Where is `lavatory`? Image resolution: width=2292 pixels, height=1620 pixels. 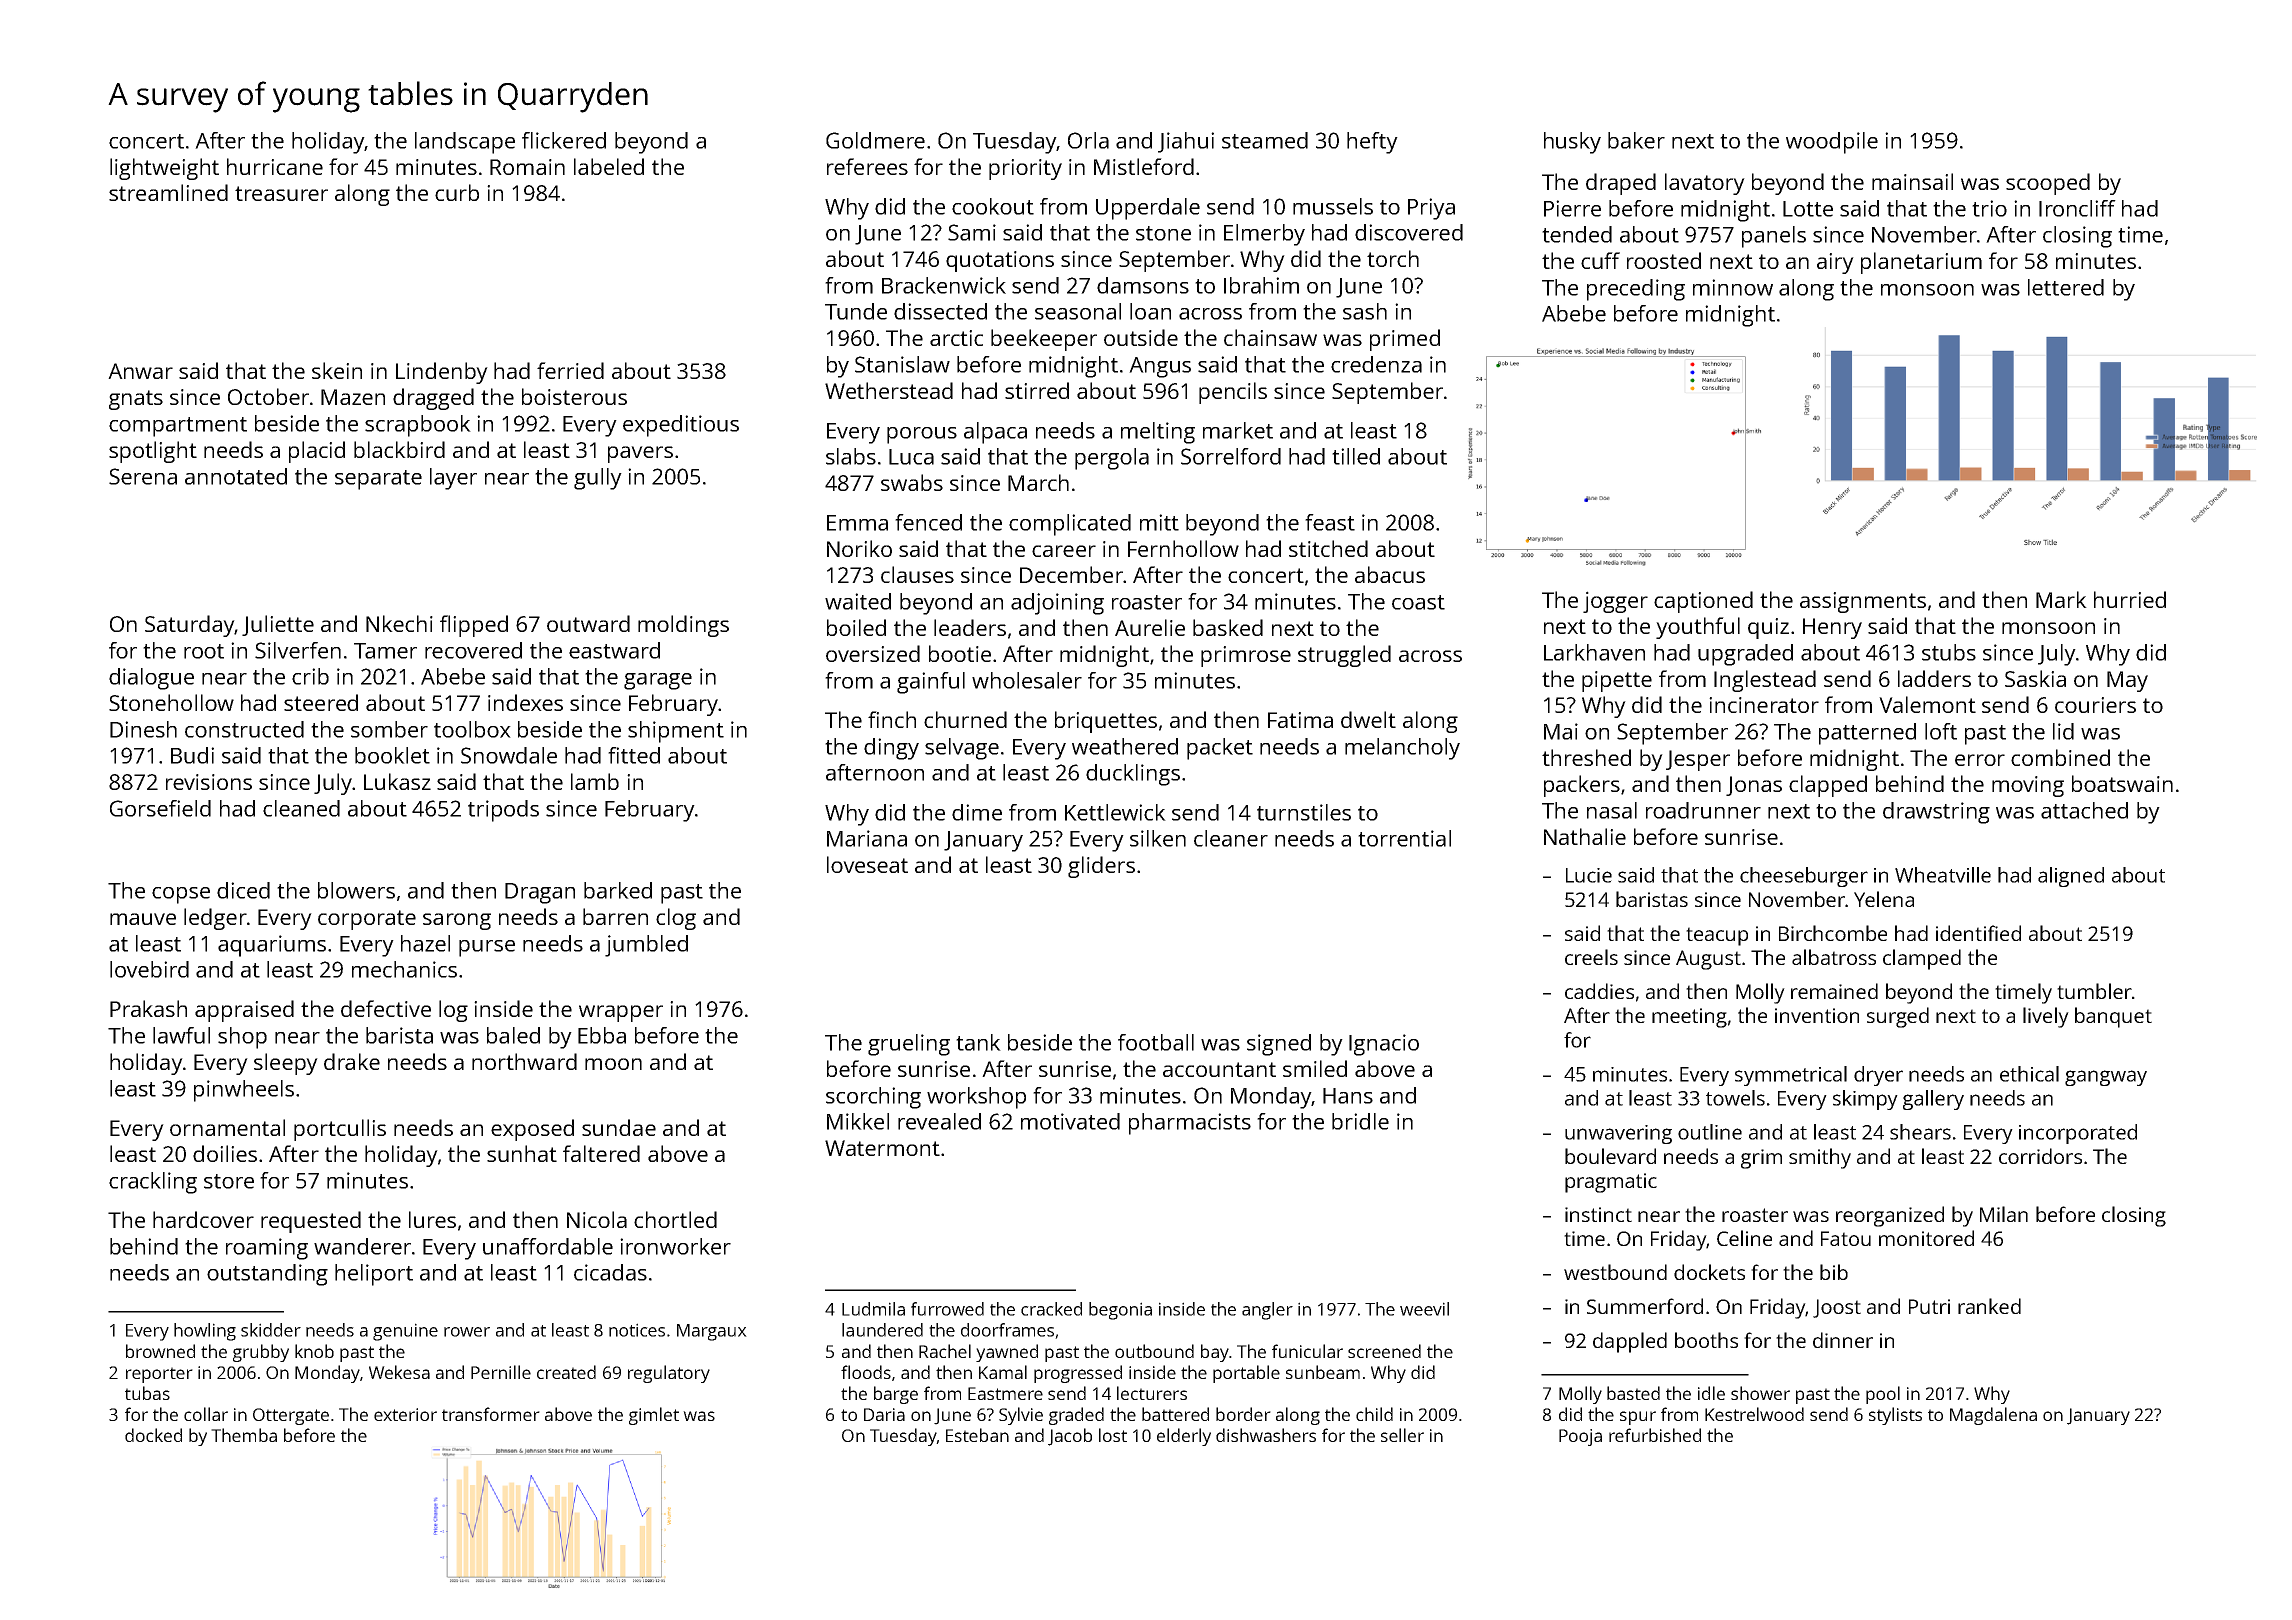
lavatory is located at coordinates (1705, 184).
